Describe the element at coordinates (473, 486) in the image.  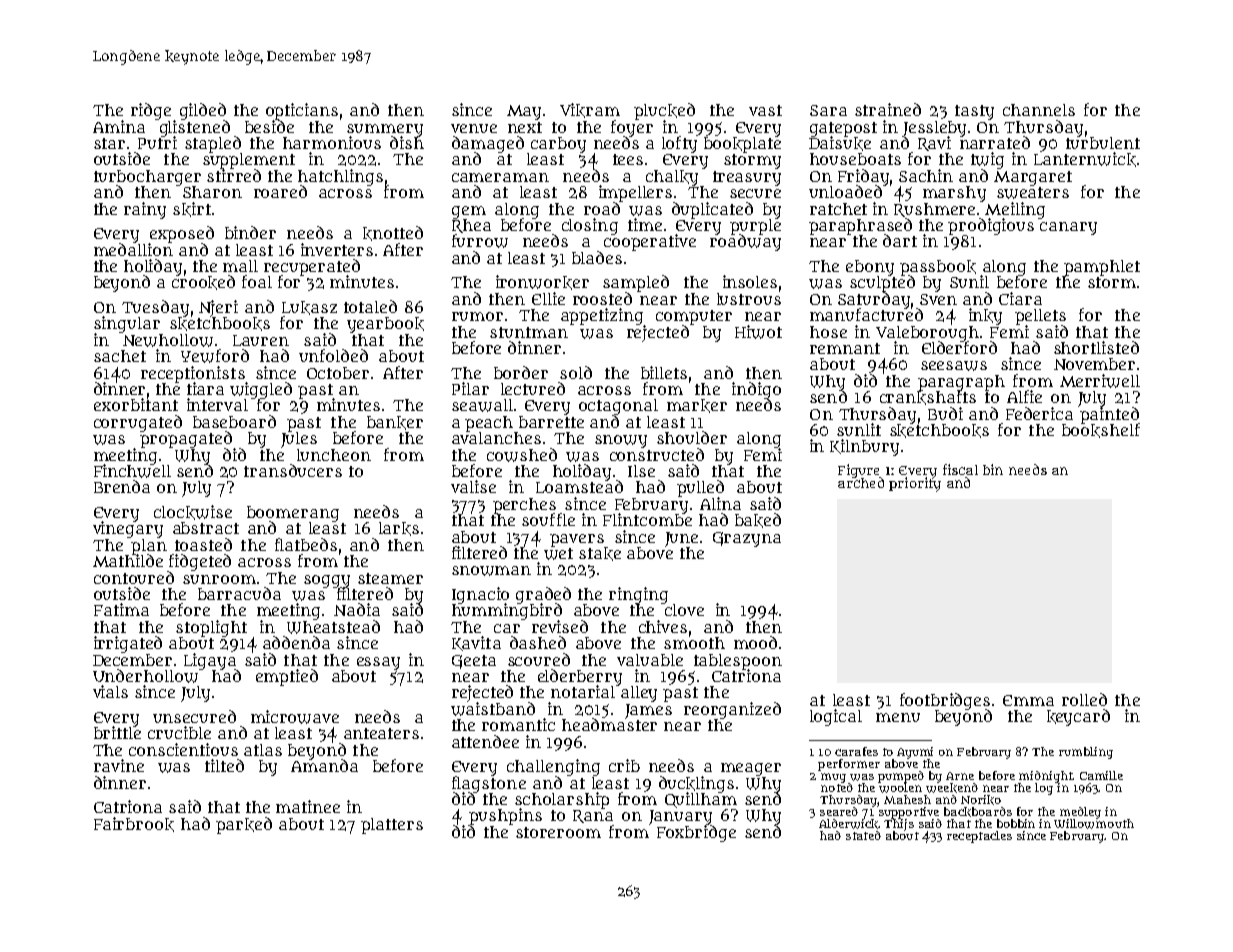
I see `valise` at that location.
